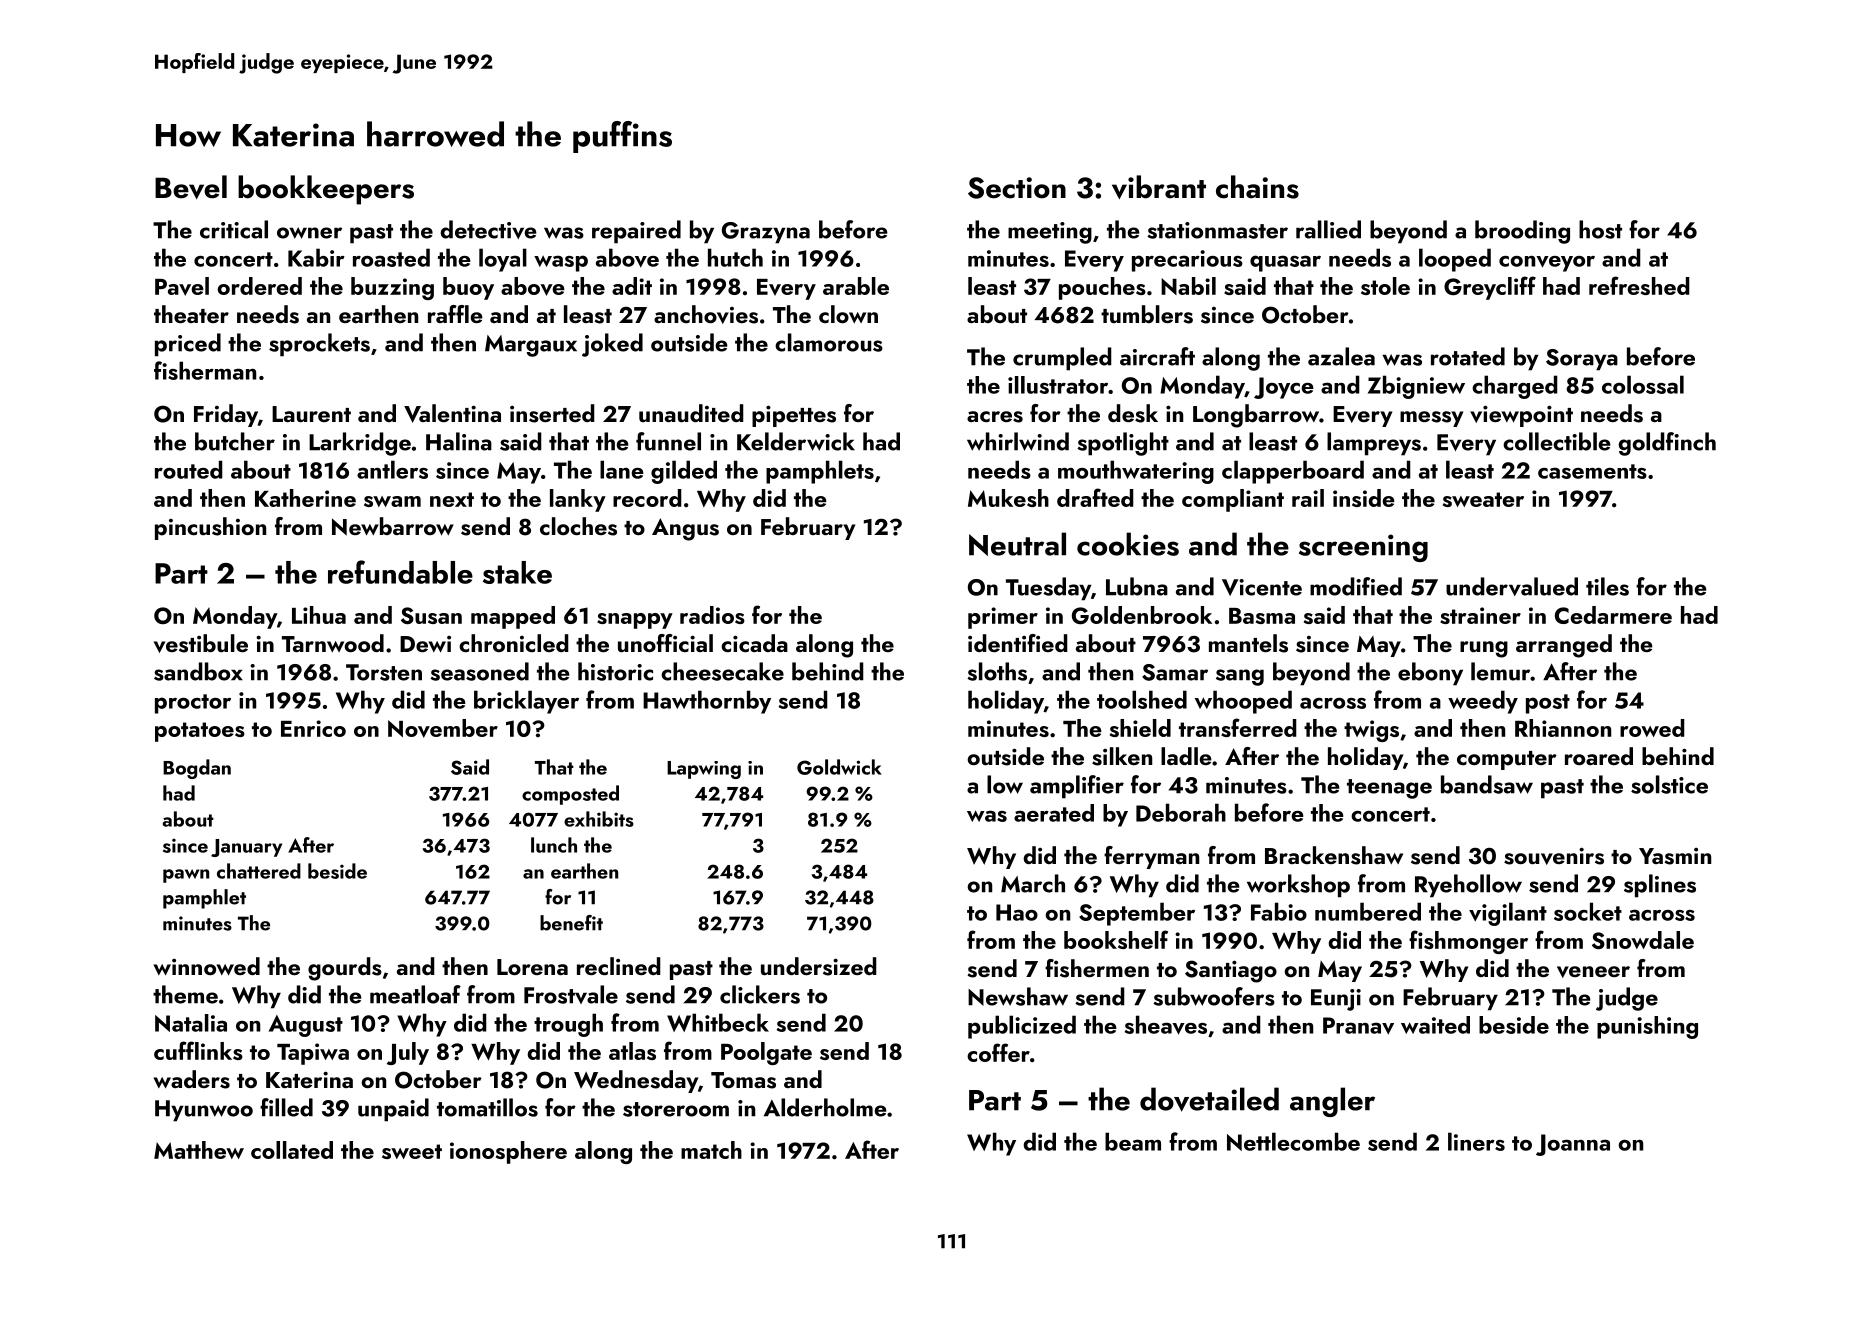 This document has width=1873, height=1324. Describe the element at coordinates (182, 286) in the document. I see `Pavel` at that location.
